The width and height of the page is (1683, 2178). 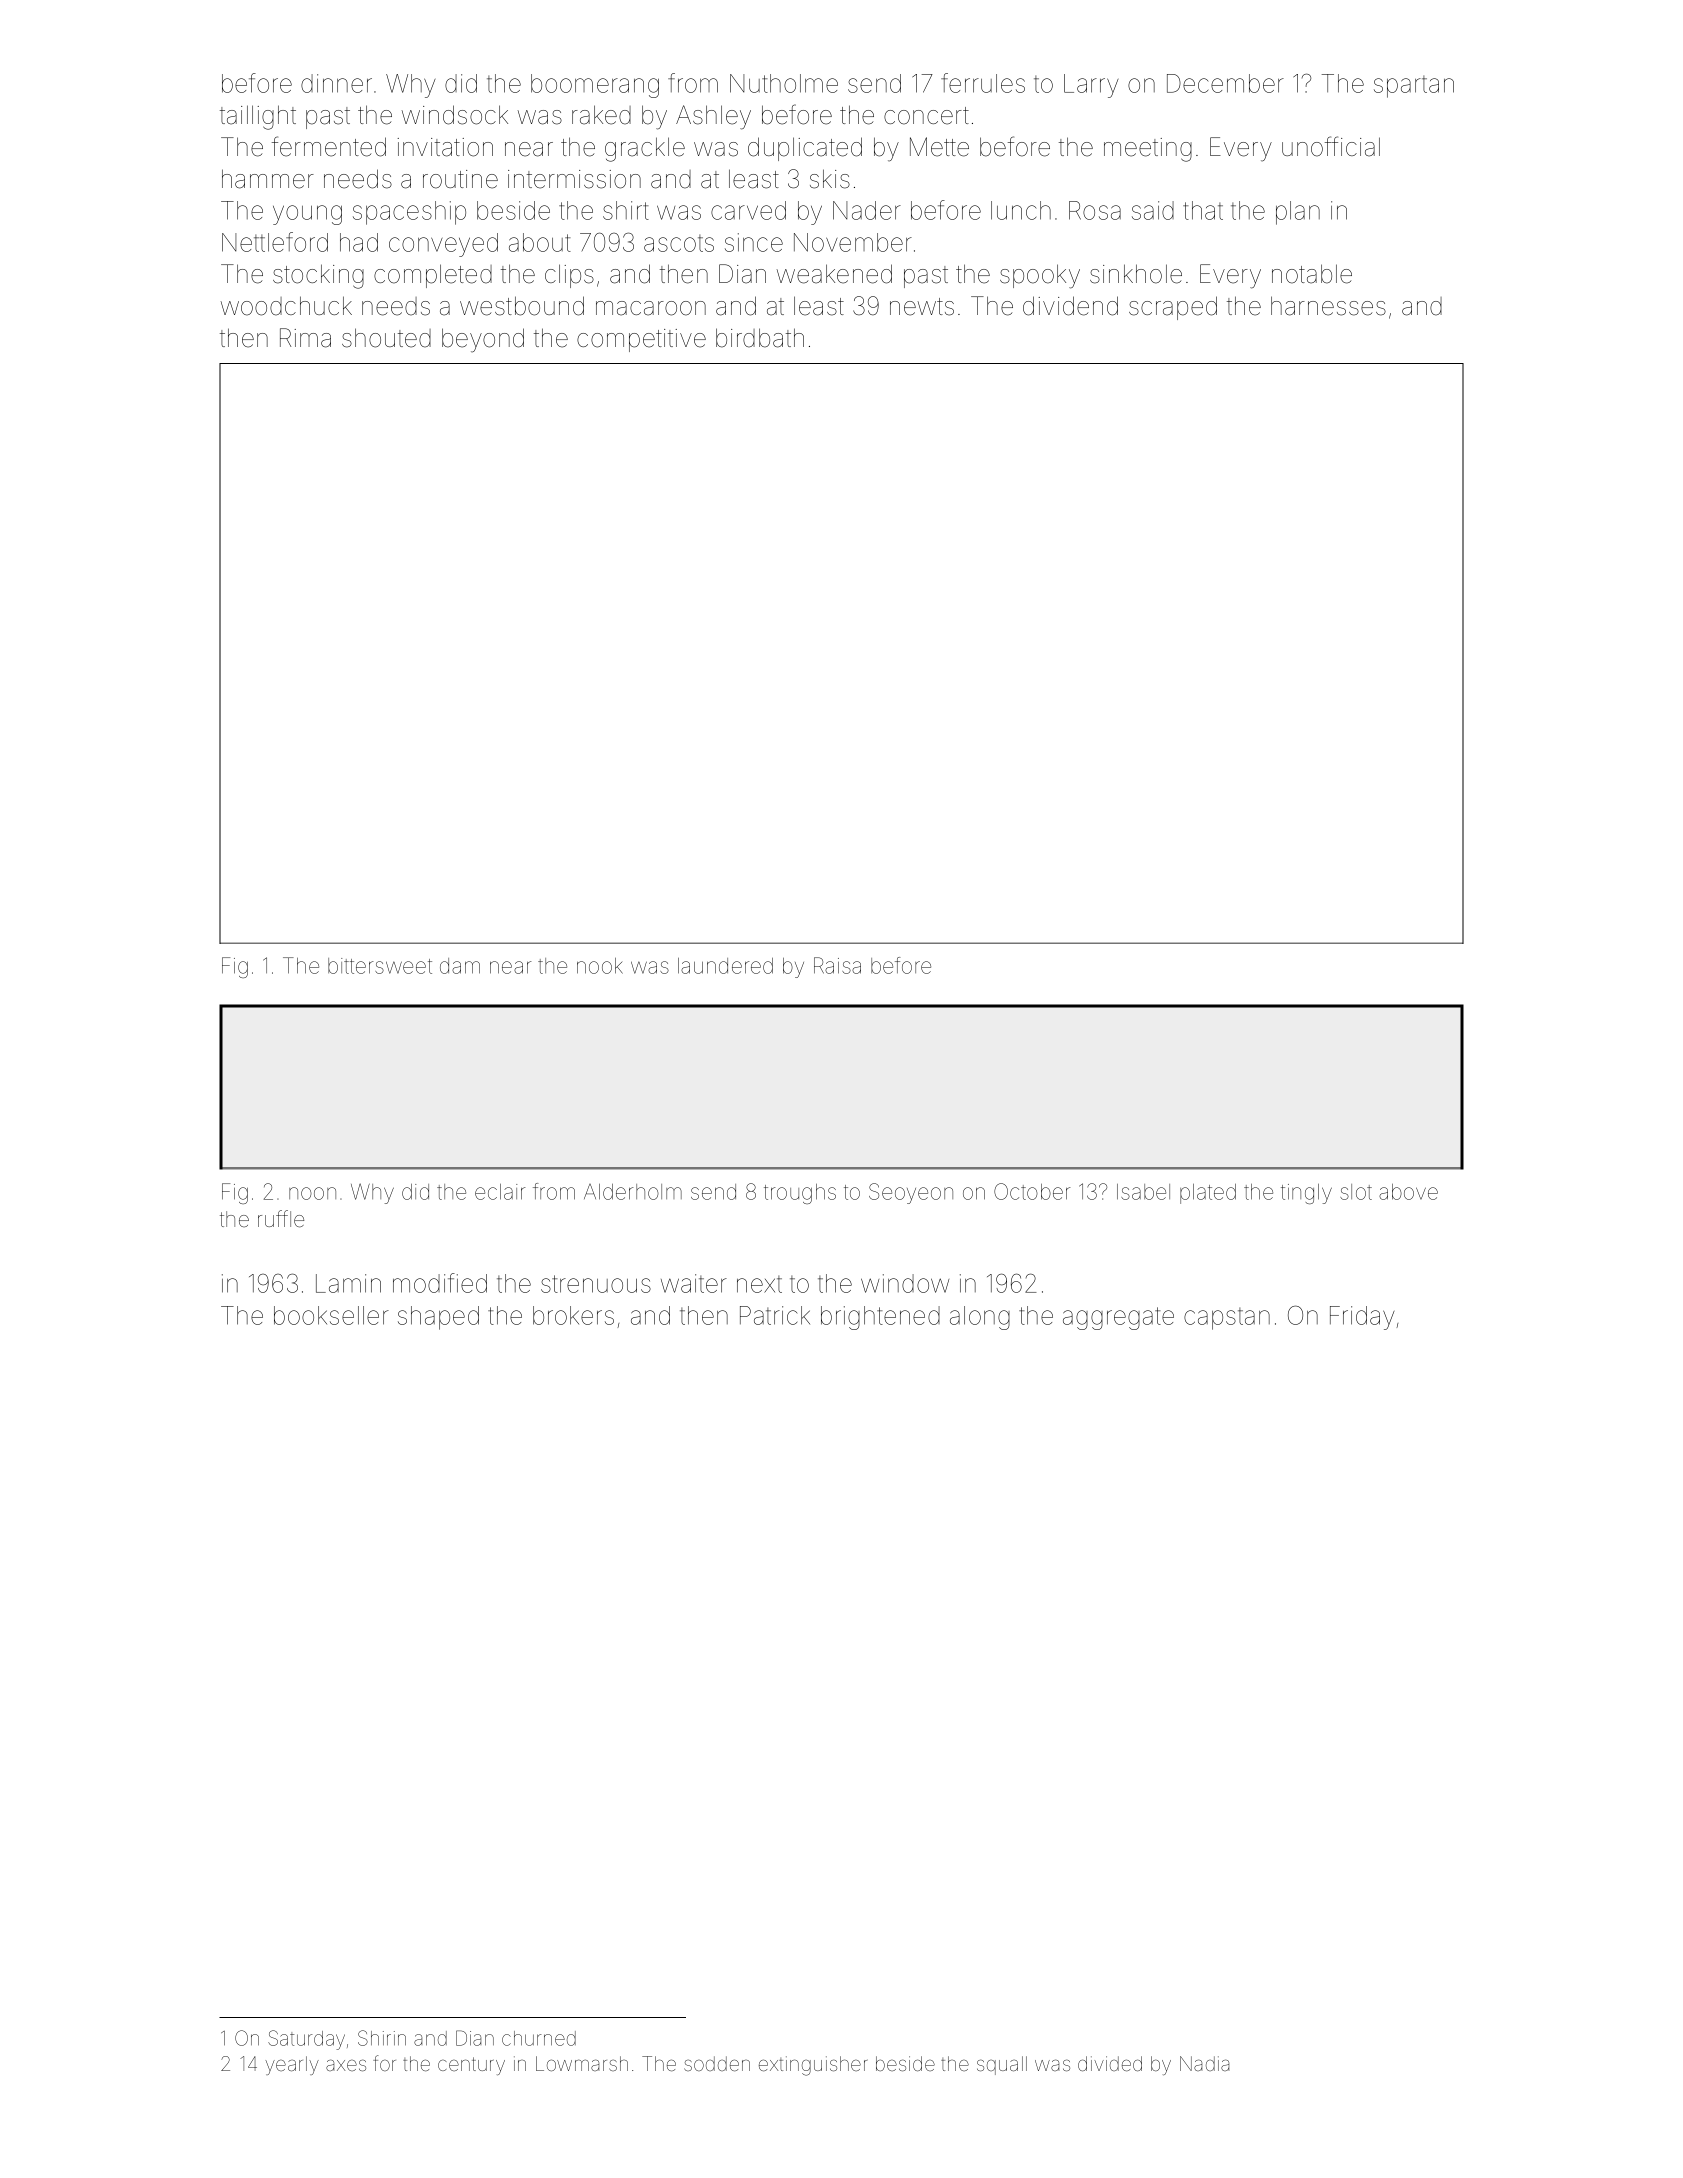 I want to click on above, so click(x=1408, y=1192).
